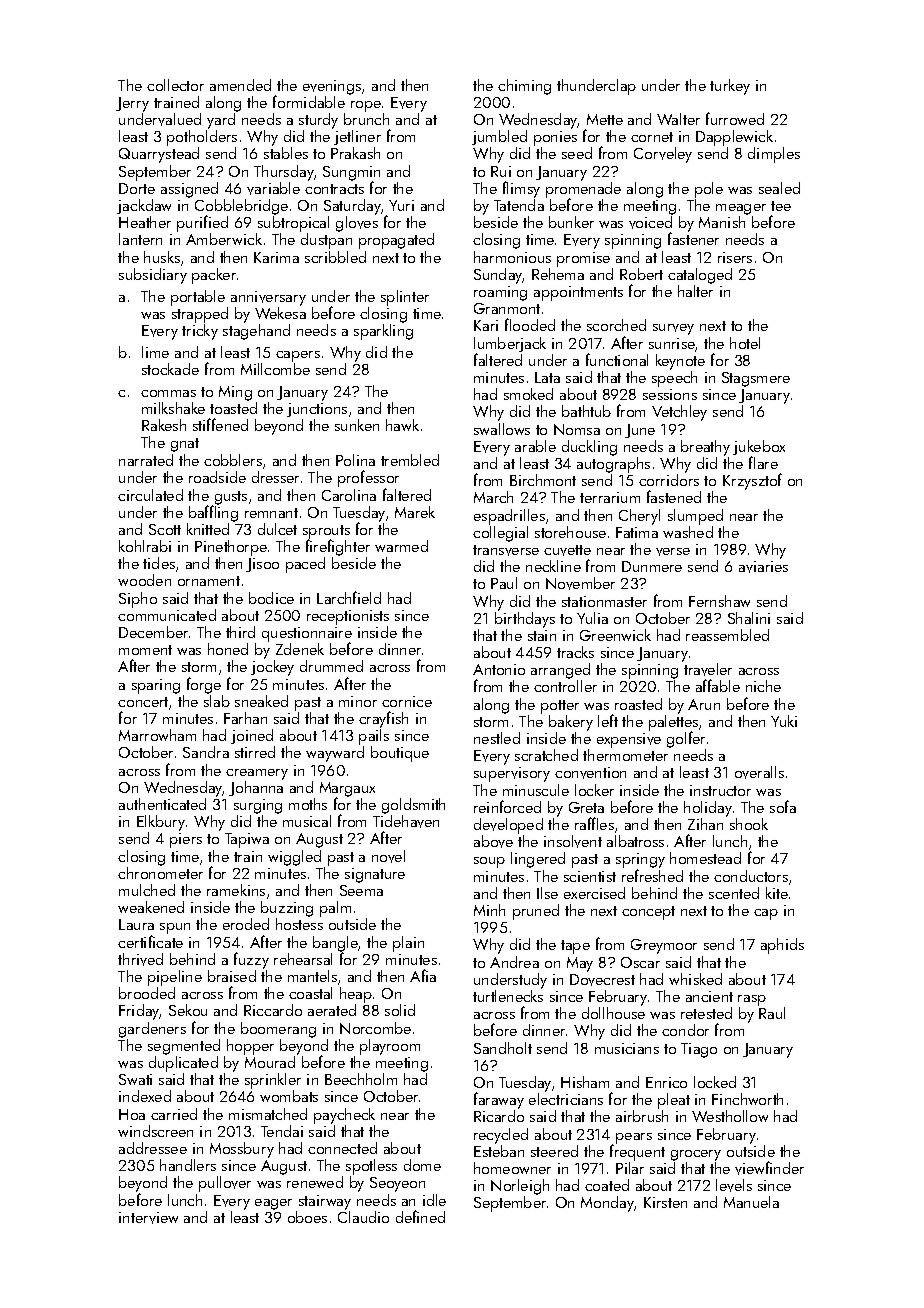 The width and height of the image is (924, 1308). I want to click on dome, so click(422, 1165).
